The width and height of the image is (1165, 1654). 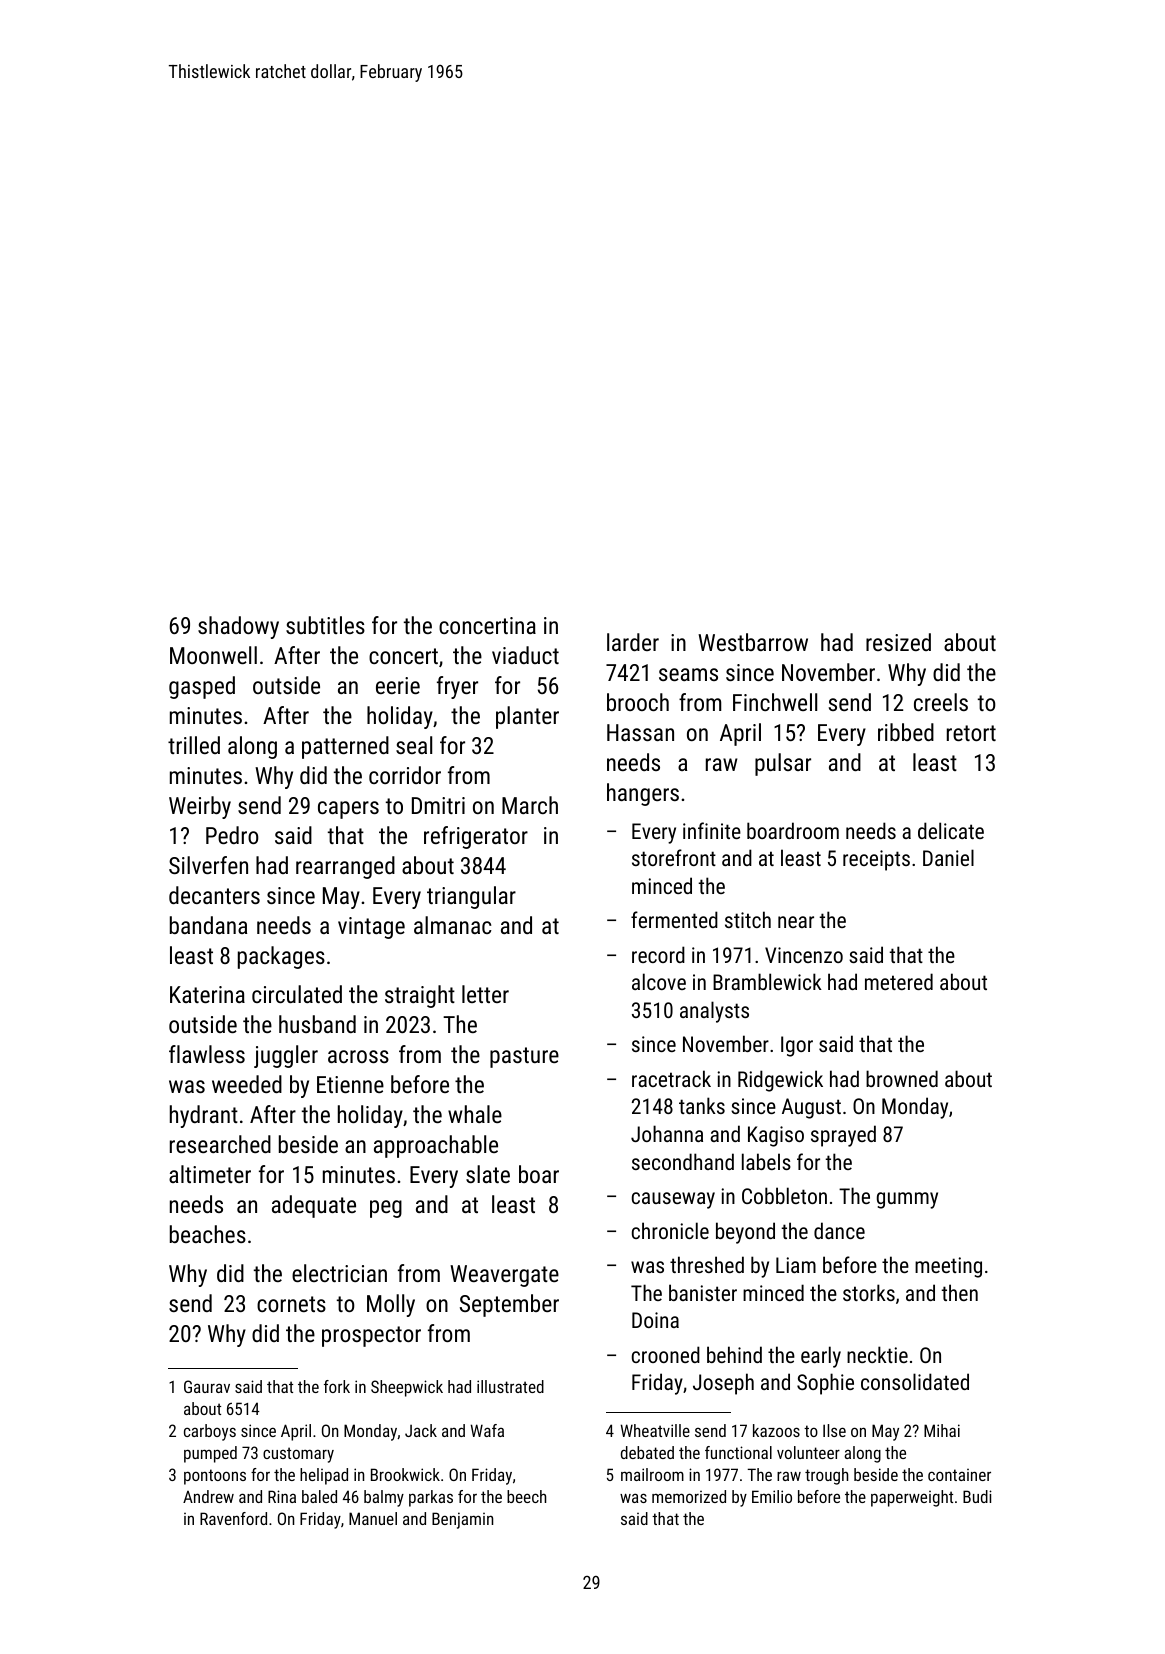 What do you see at coordinates (213, 655) in the image?
I see `Moonwell` at bounding box center [213, 655].
